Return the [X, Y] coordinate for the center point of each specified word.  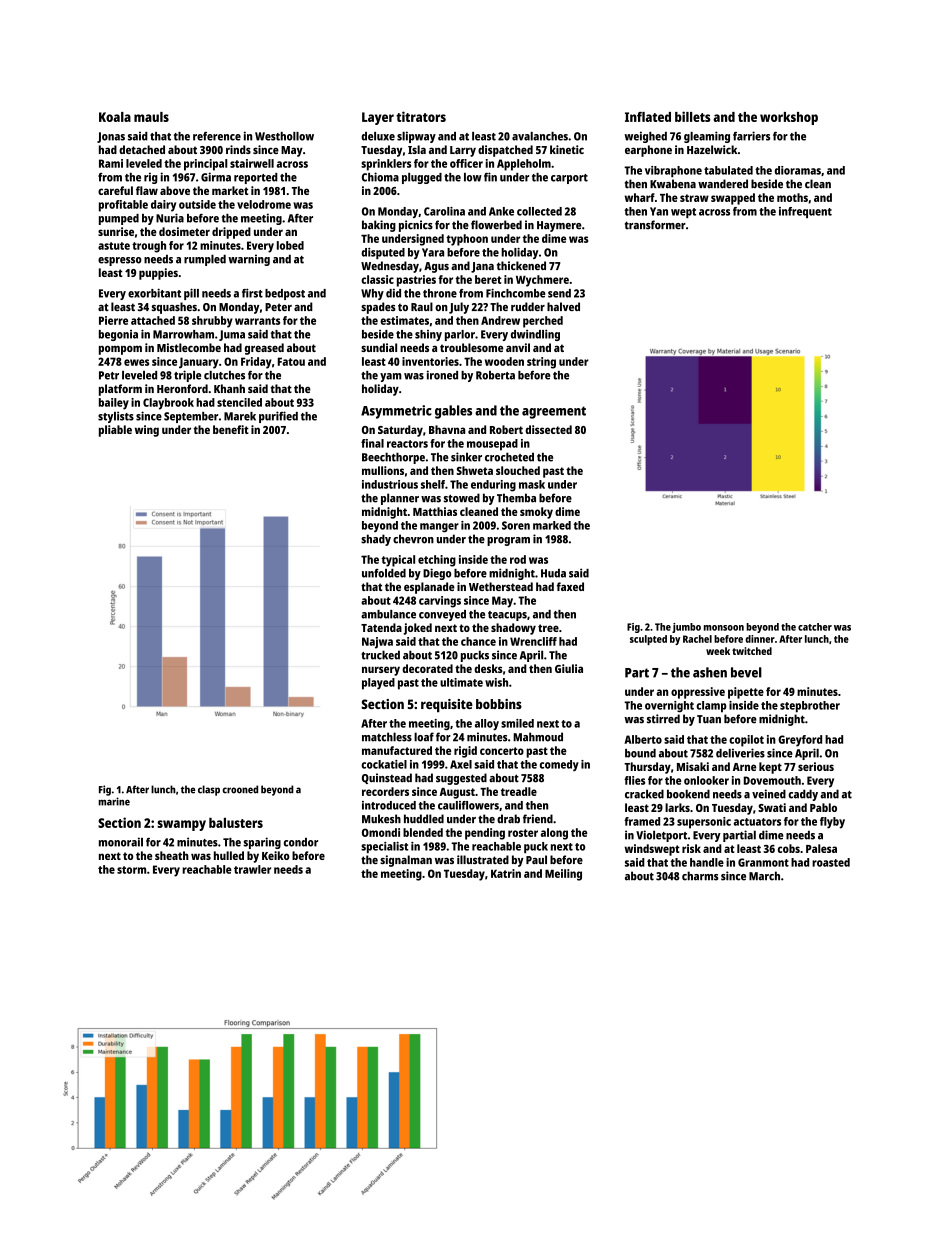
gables [453, 412]
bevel [746, 672]
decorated [427, 668]
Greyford [800, 741]
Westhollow [284, 136]
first [252, 293]
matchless [387, 737]
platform [120, 390]
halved [563, 306]
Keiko [276, 855]
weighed [645, 137]
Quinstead [387, 778]
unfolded [384, 573]
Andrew [500, 320]
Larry [463, 151]
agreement [554, 412]
